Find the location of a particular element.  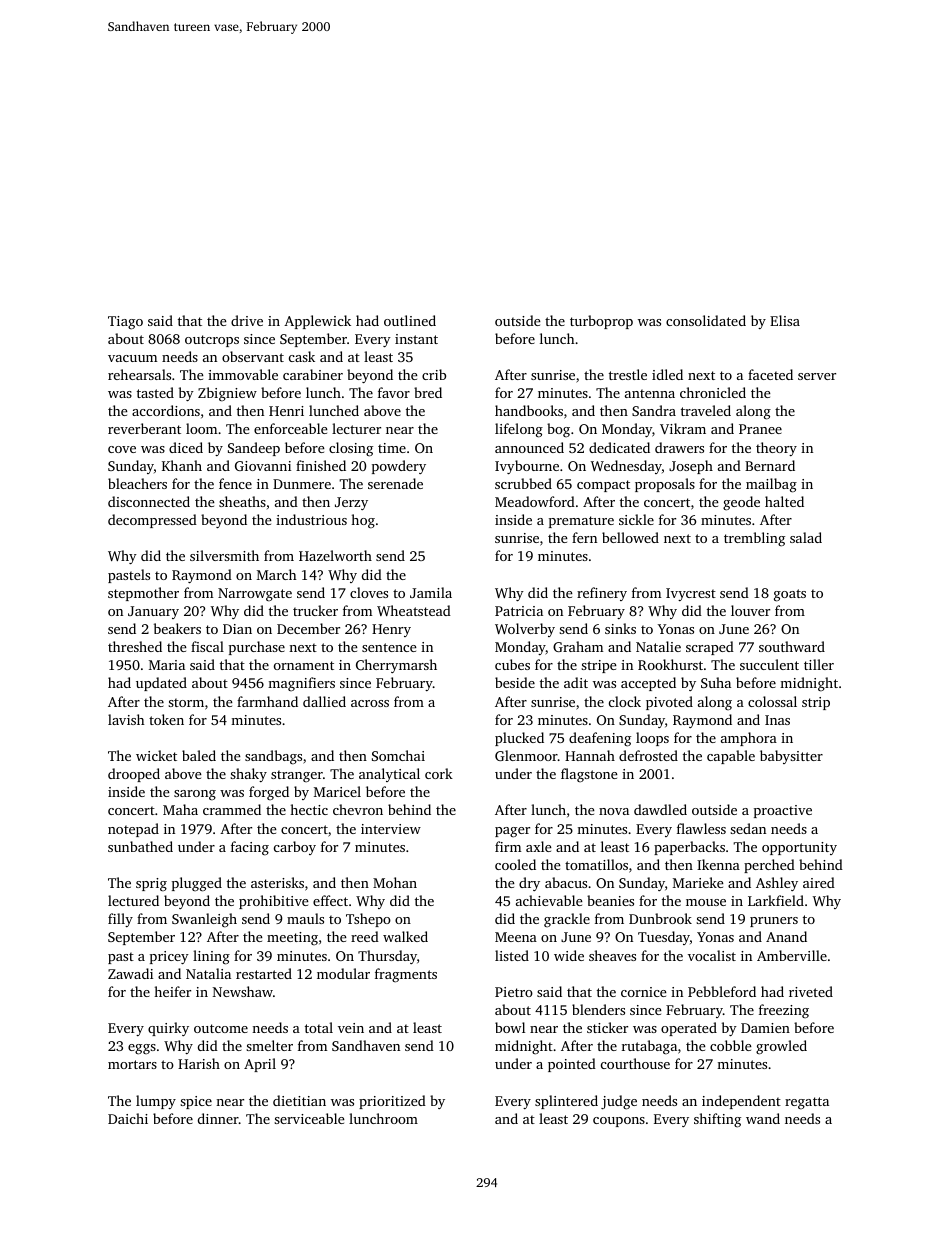

coupons is located at coordinates (619, 1122).
